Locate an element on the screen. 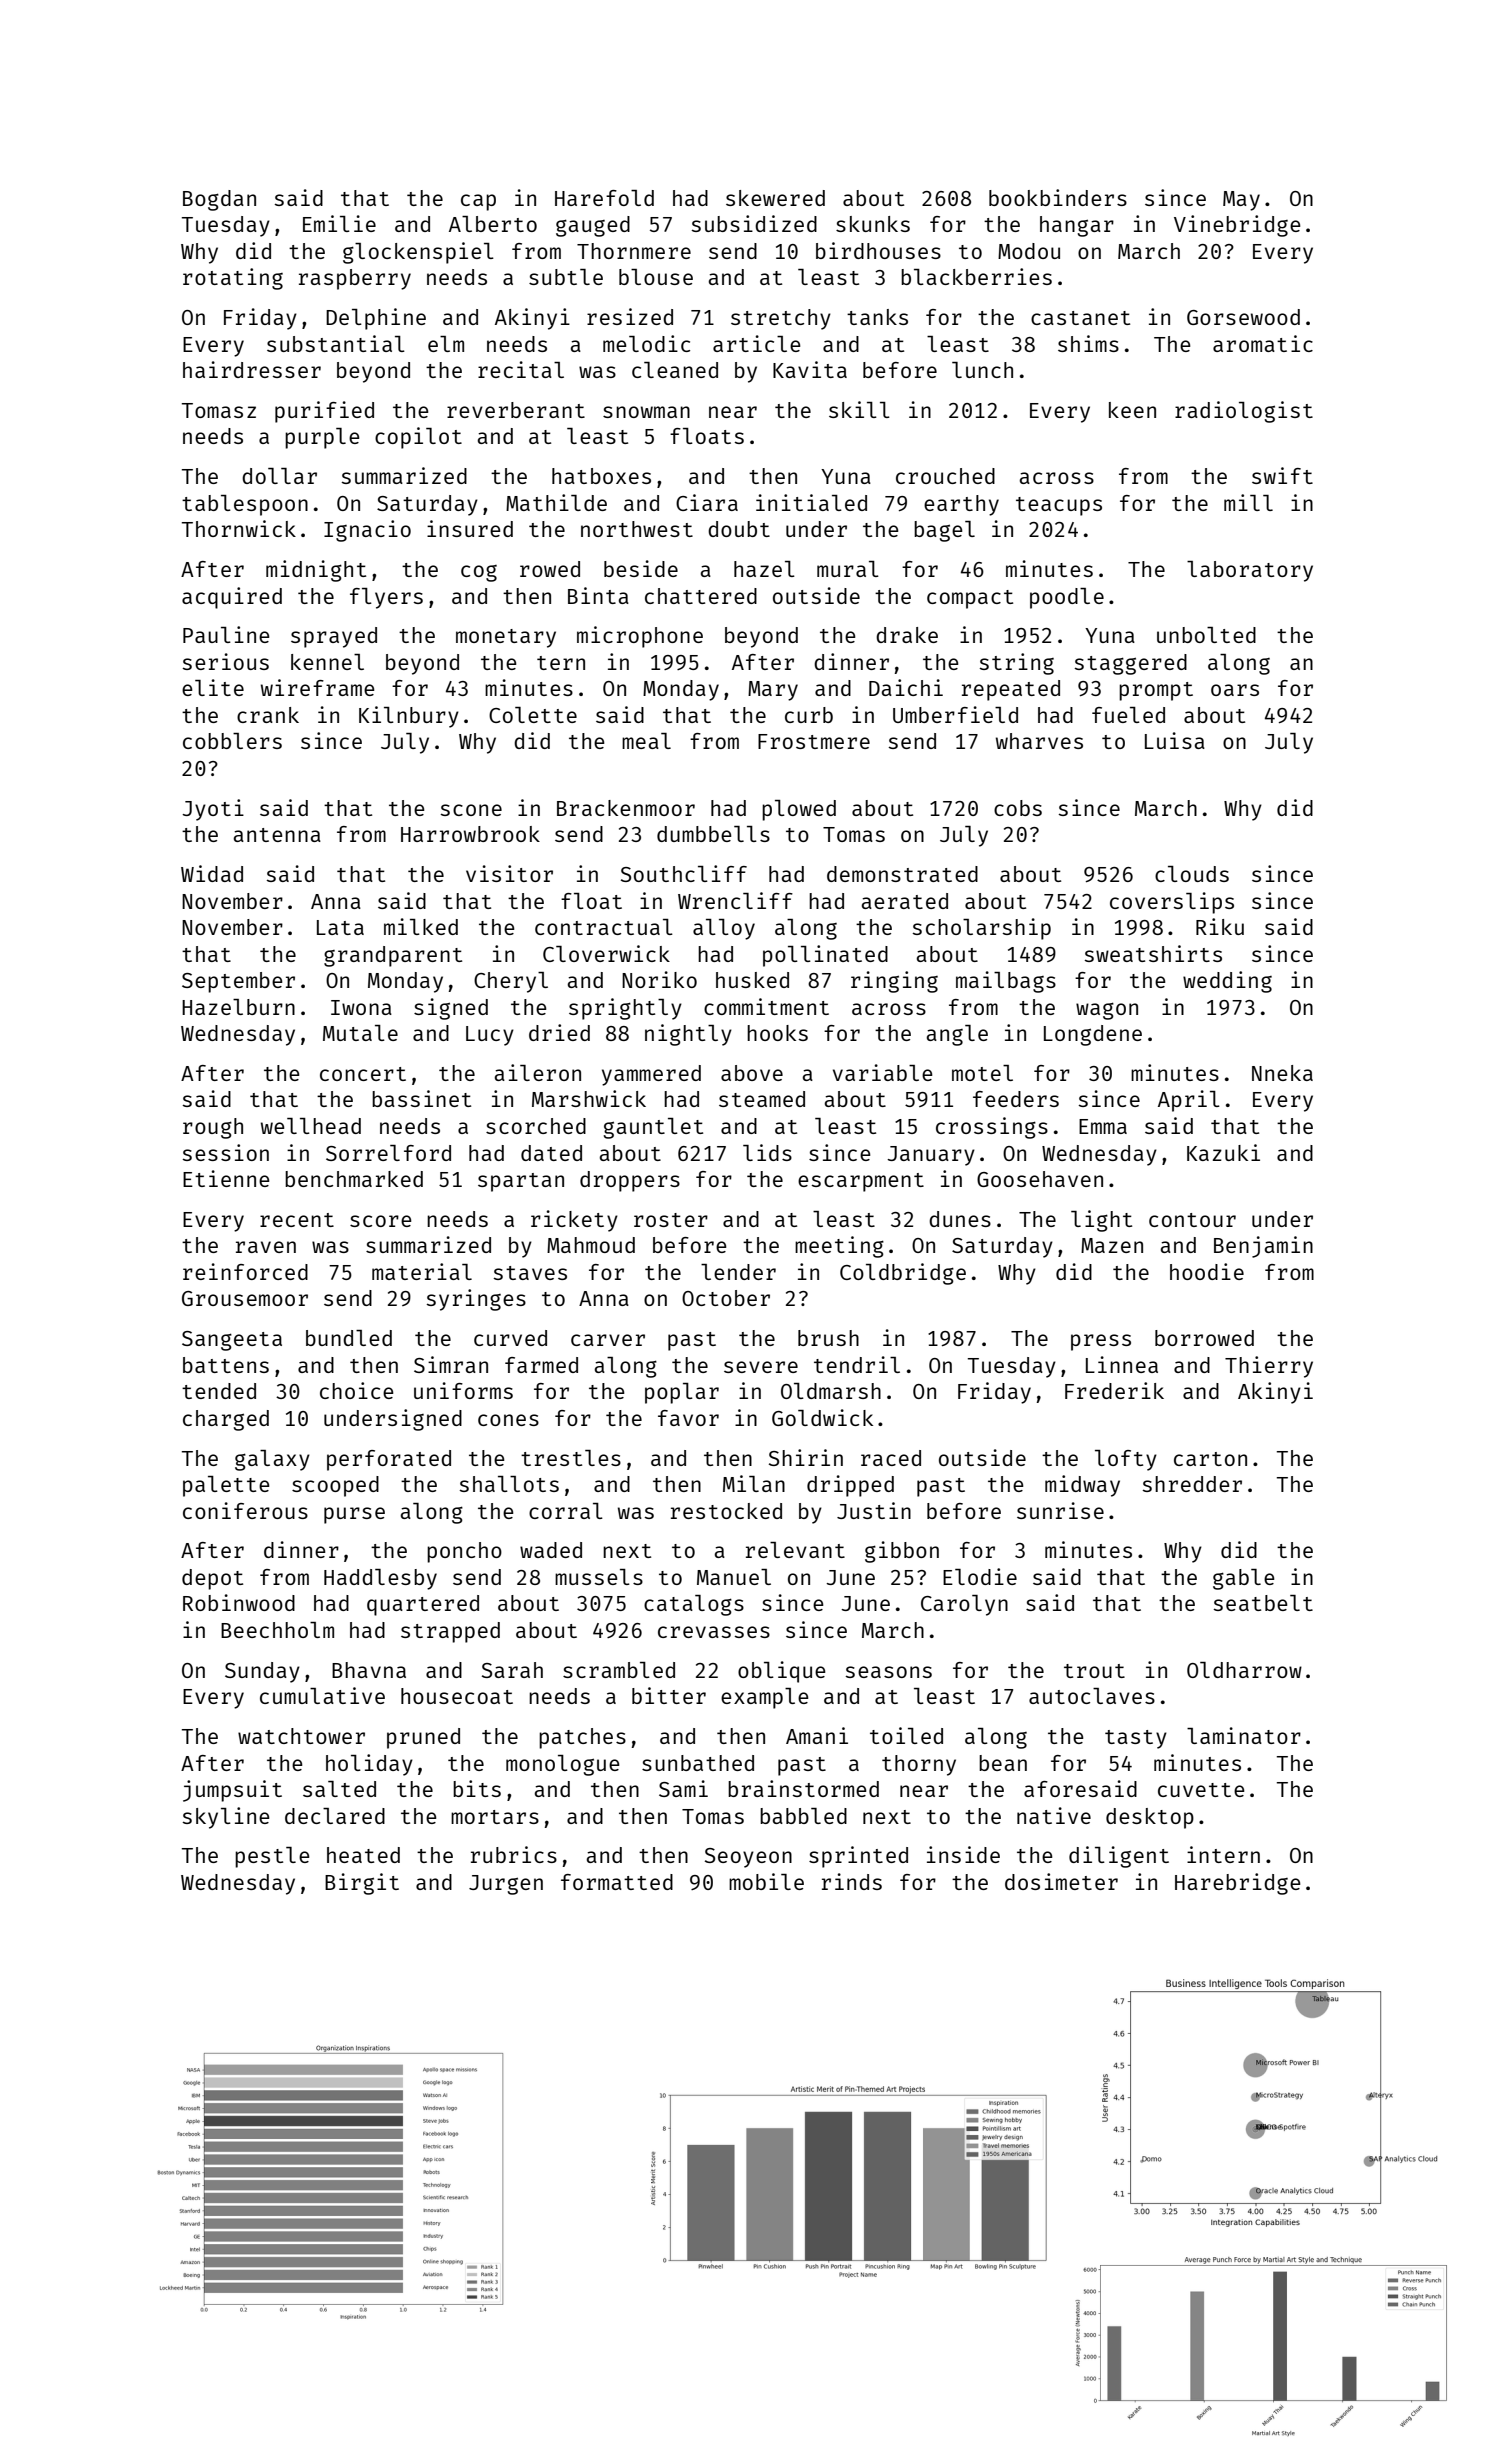  rinds is located at coordinates (852, 1881).
